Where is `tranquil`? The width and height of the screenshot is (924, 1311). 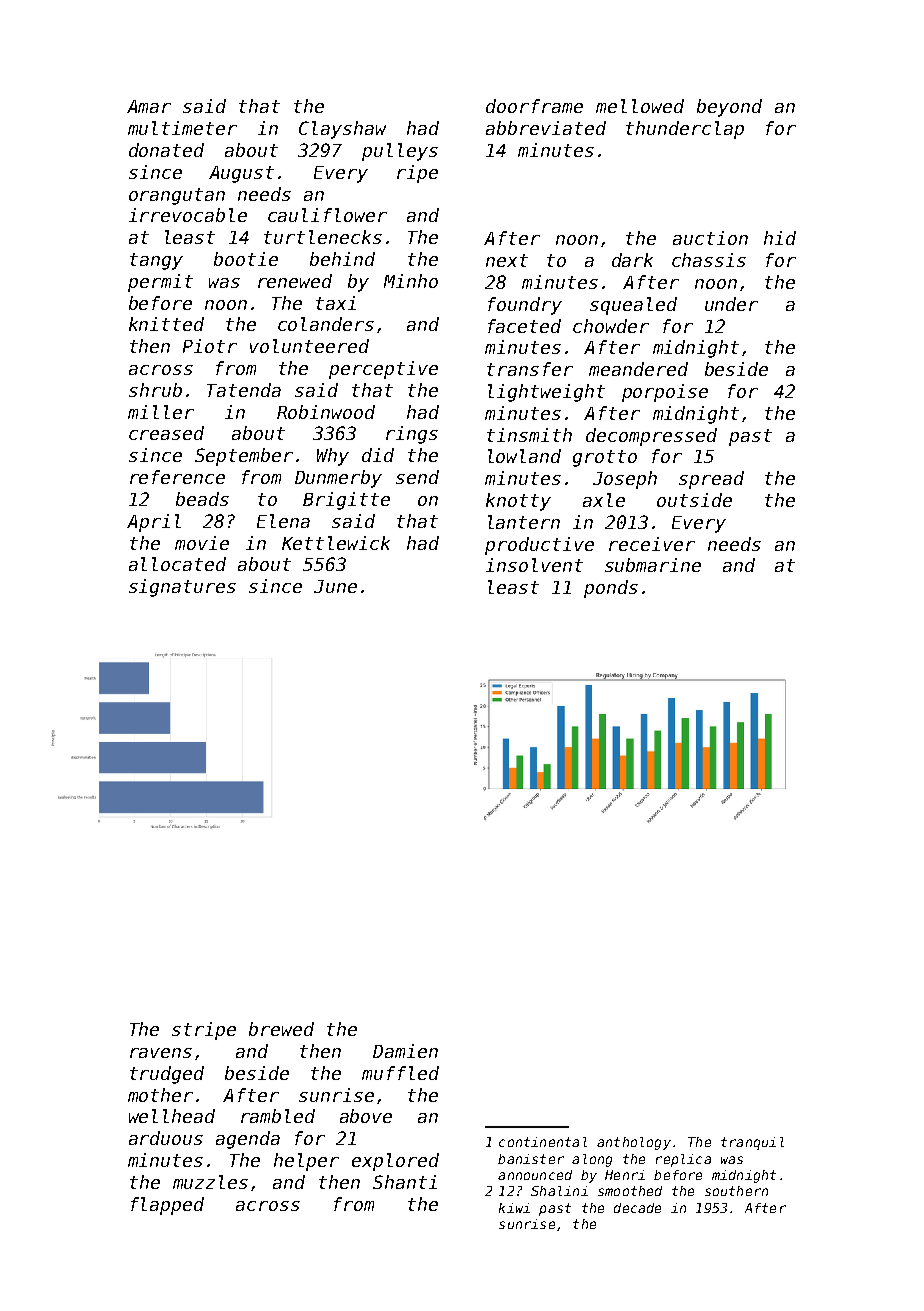 tranquil is located at coordinates (752, 1143).
